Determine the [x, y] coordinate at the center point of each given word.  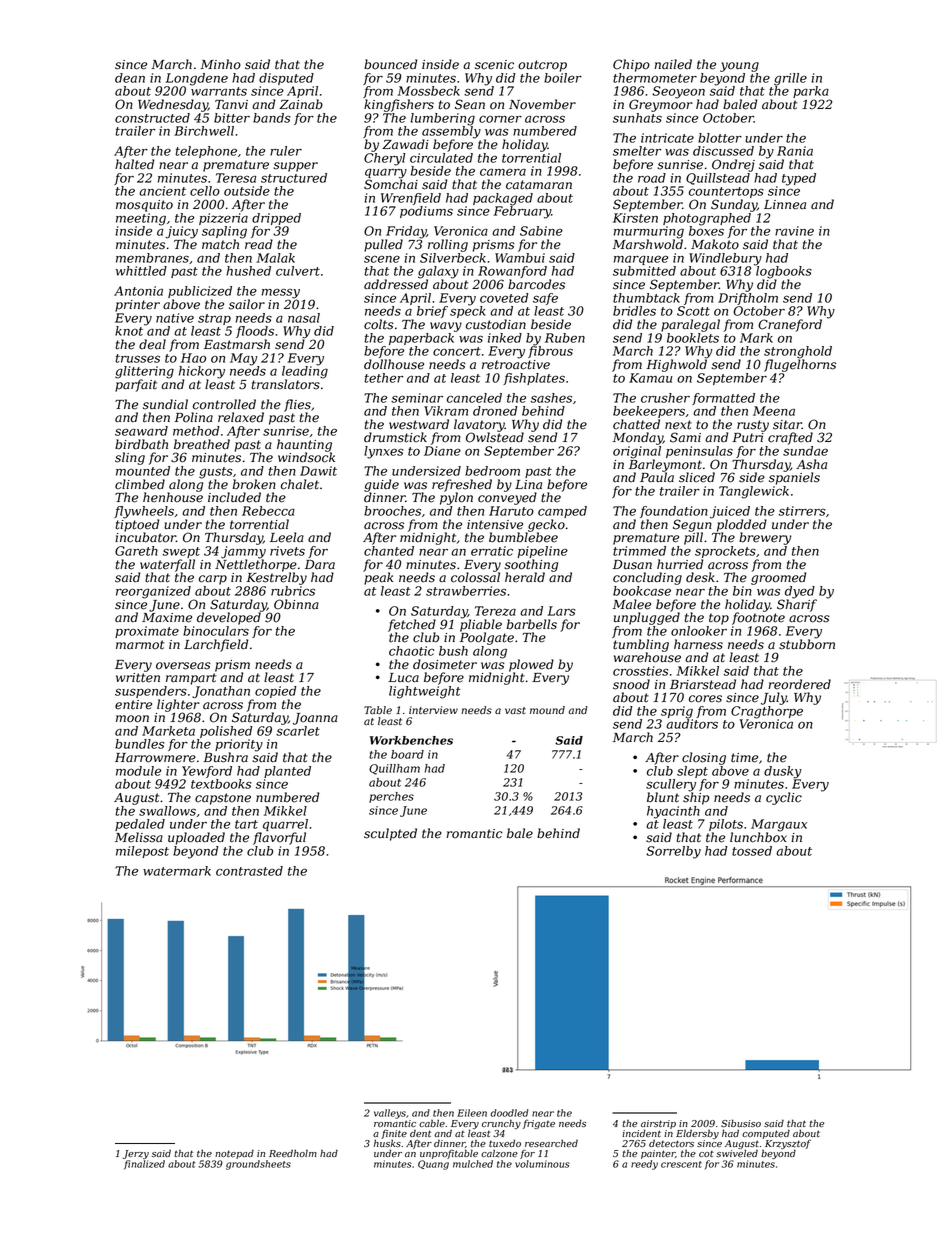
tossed [752, 851]
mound [547, 710]
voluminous [542, 1164]
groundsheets [258, 1165]
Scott [693, 311]
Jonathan [221, 692]
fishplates [534, 379]
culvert [298, 271]
